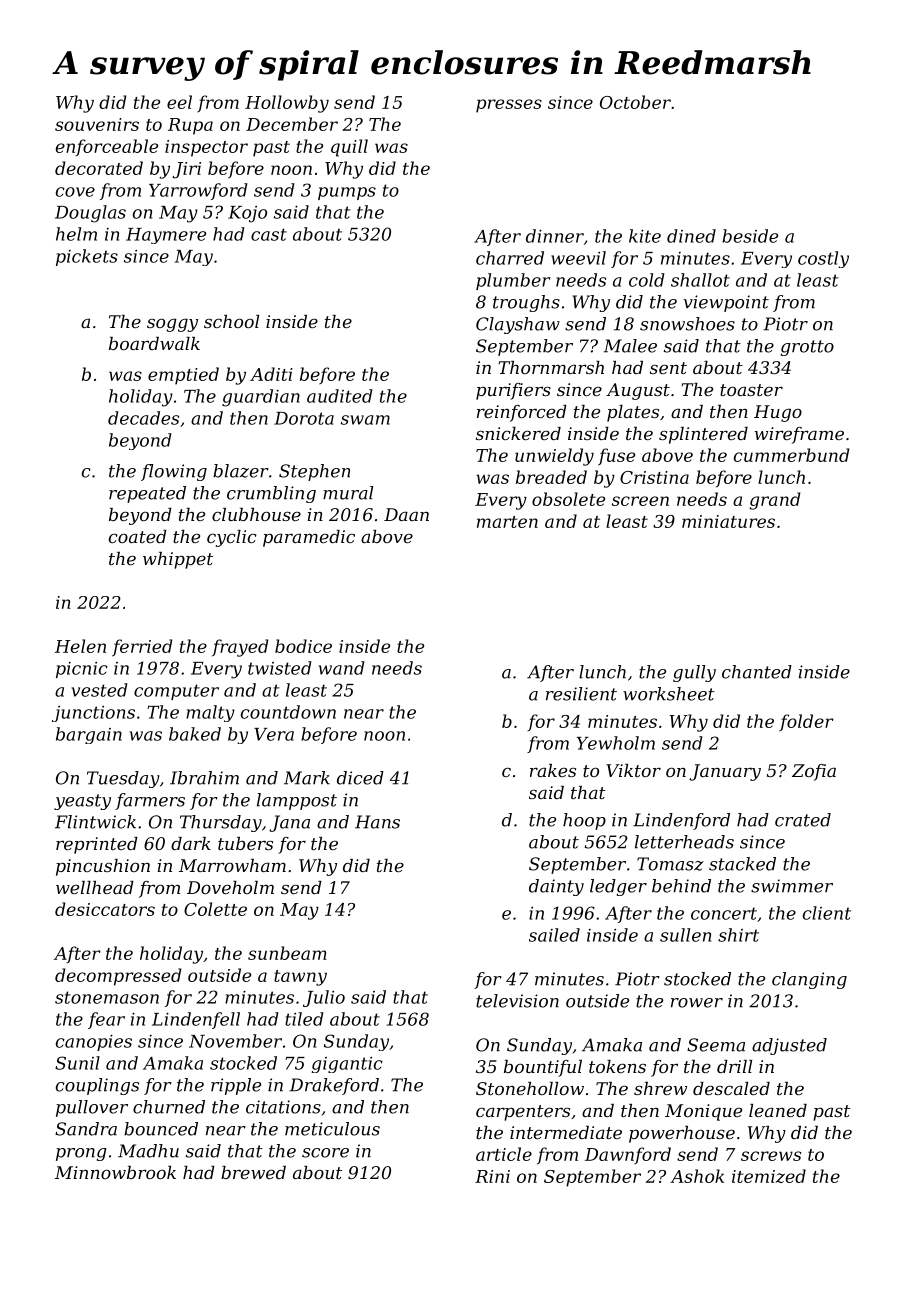 The image size is (908, 1316). Describe the element at coordinates (492, 1176) in the page. I see `Rini` at that location.
